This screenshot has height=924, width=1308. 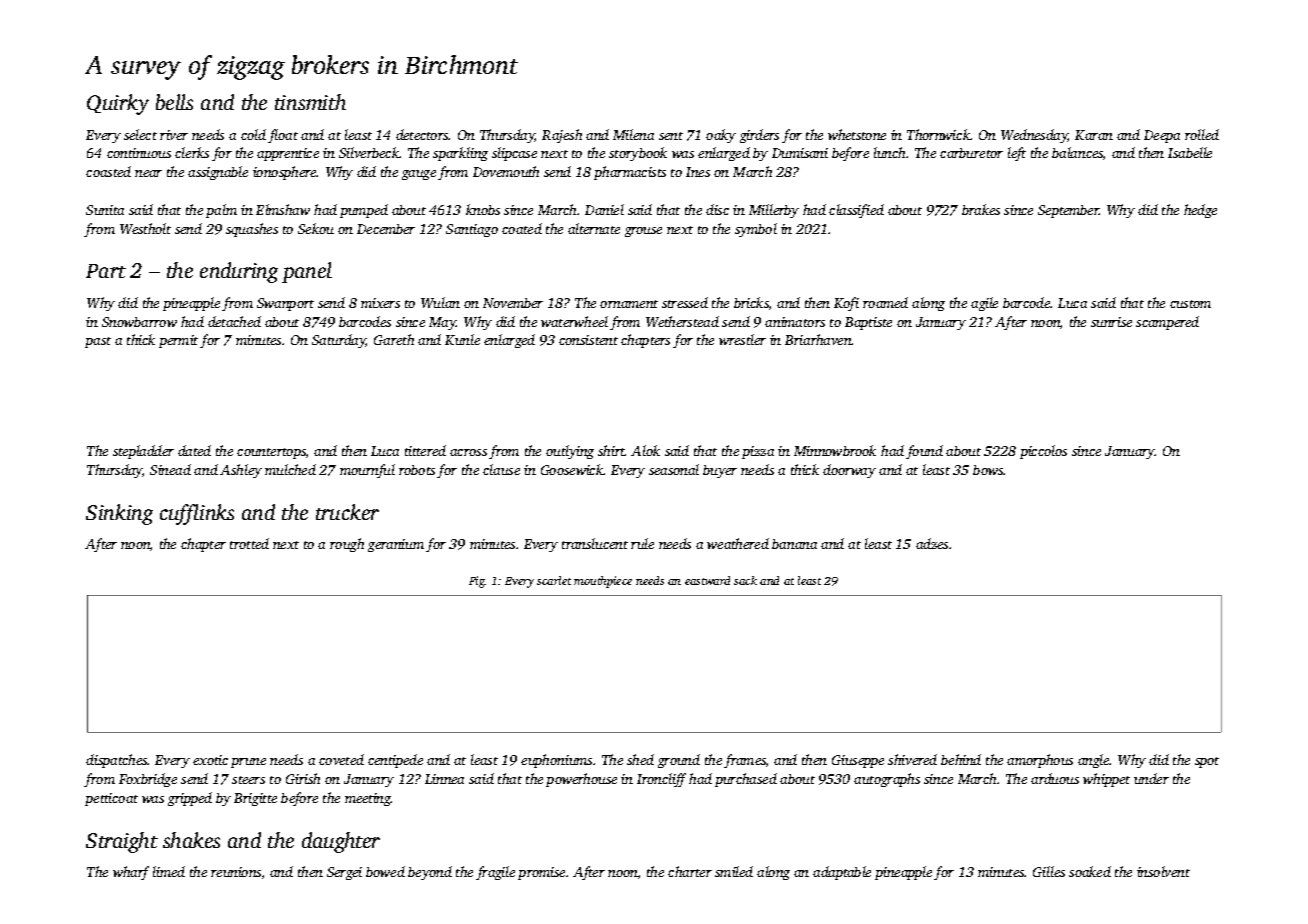 I want to click on stressed, so click(x=685, y=302).
